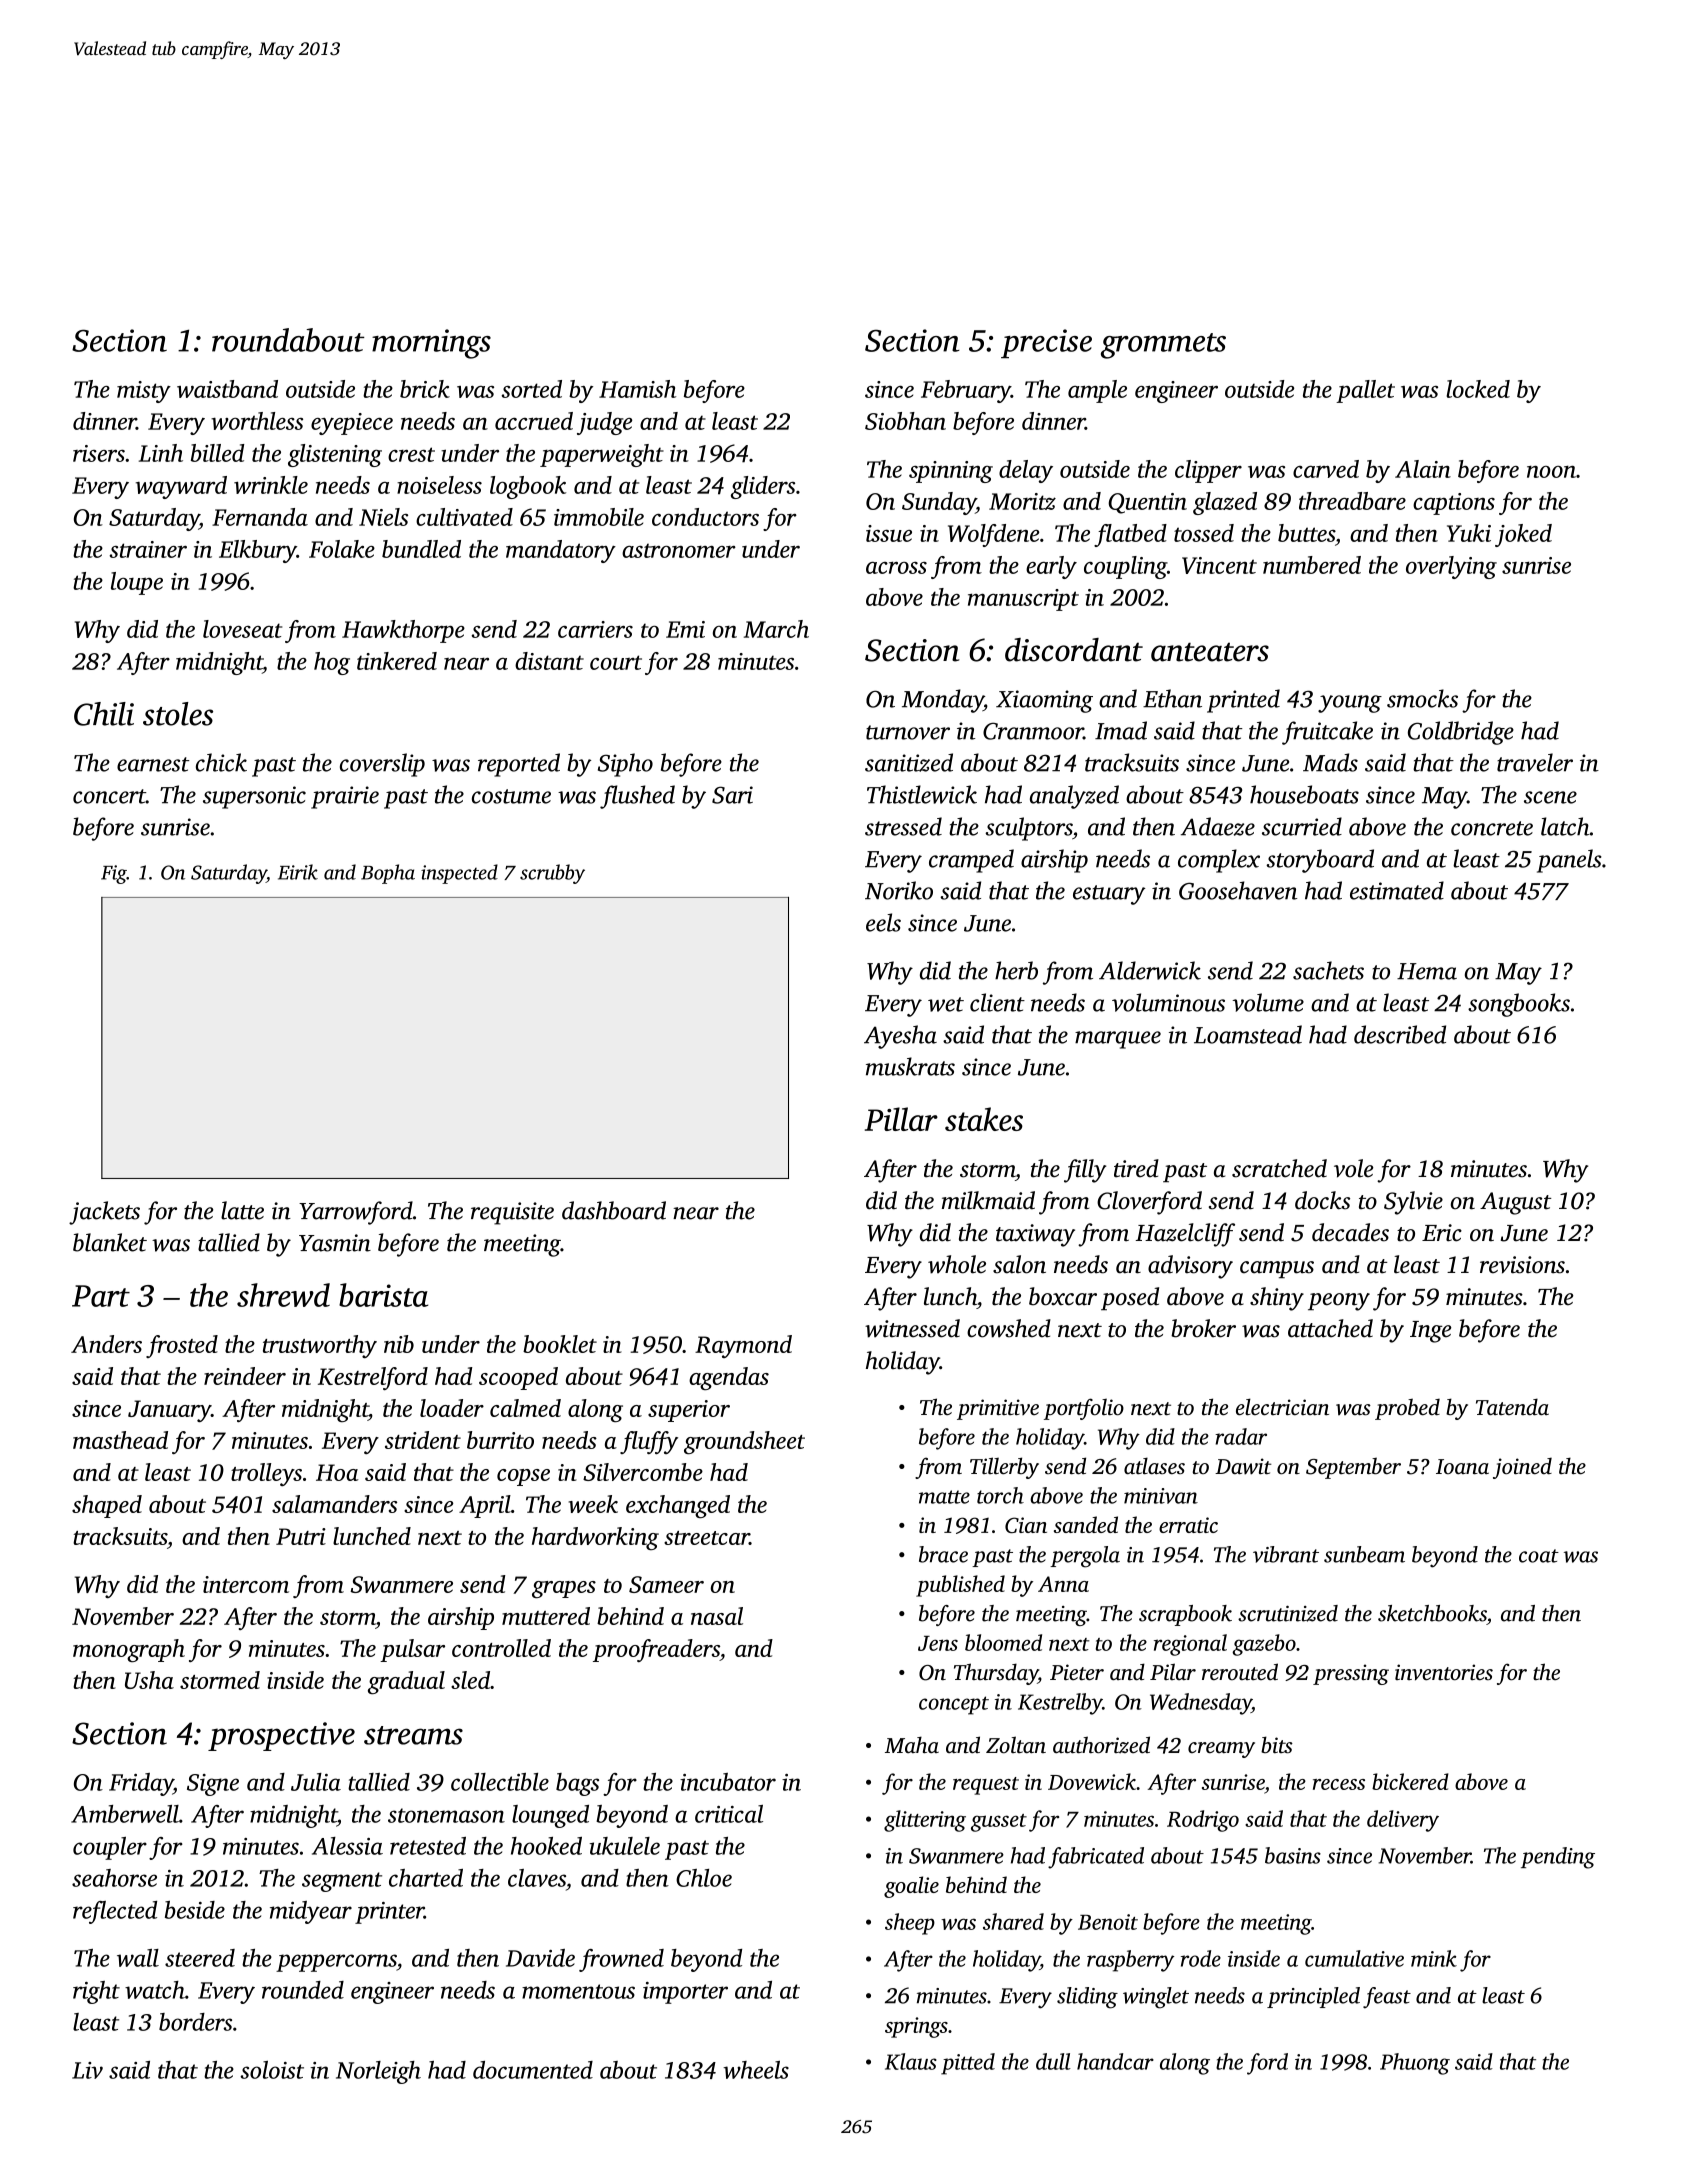 The width and height of the document is (1683, 2178). What do you see at coordinates (378, 2072) in the document?
I see `Norleigh` at bounding box center [378, 2072].
